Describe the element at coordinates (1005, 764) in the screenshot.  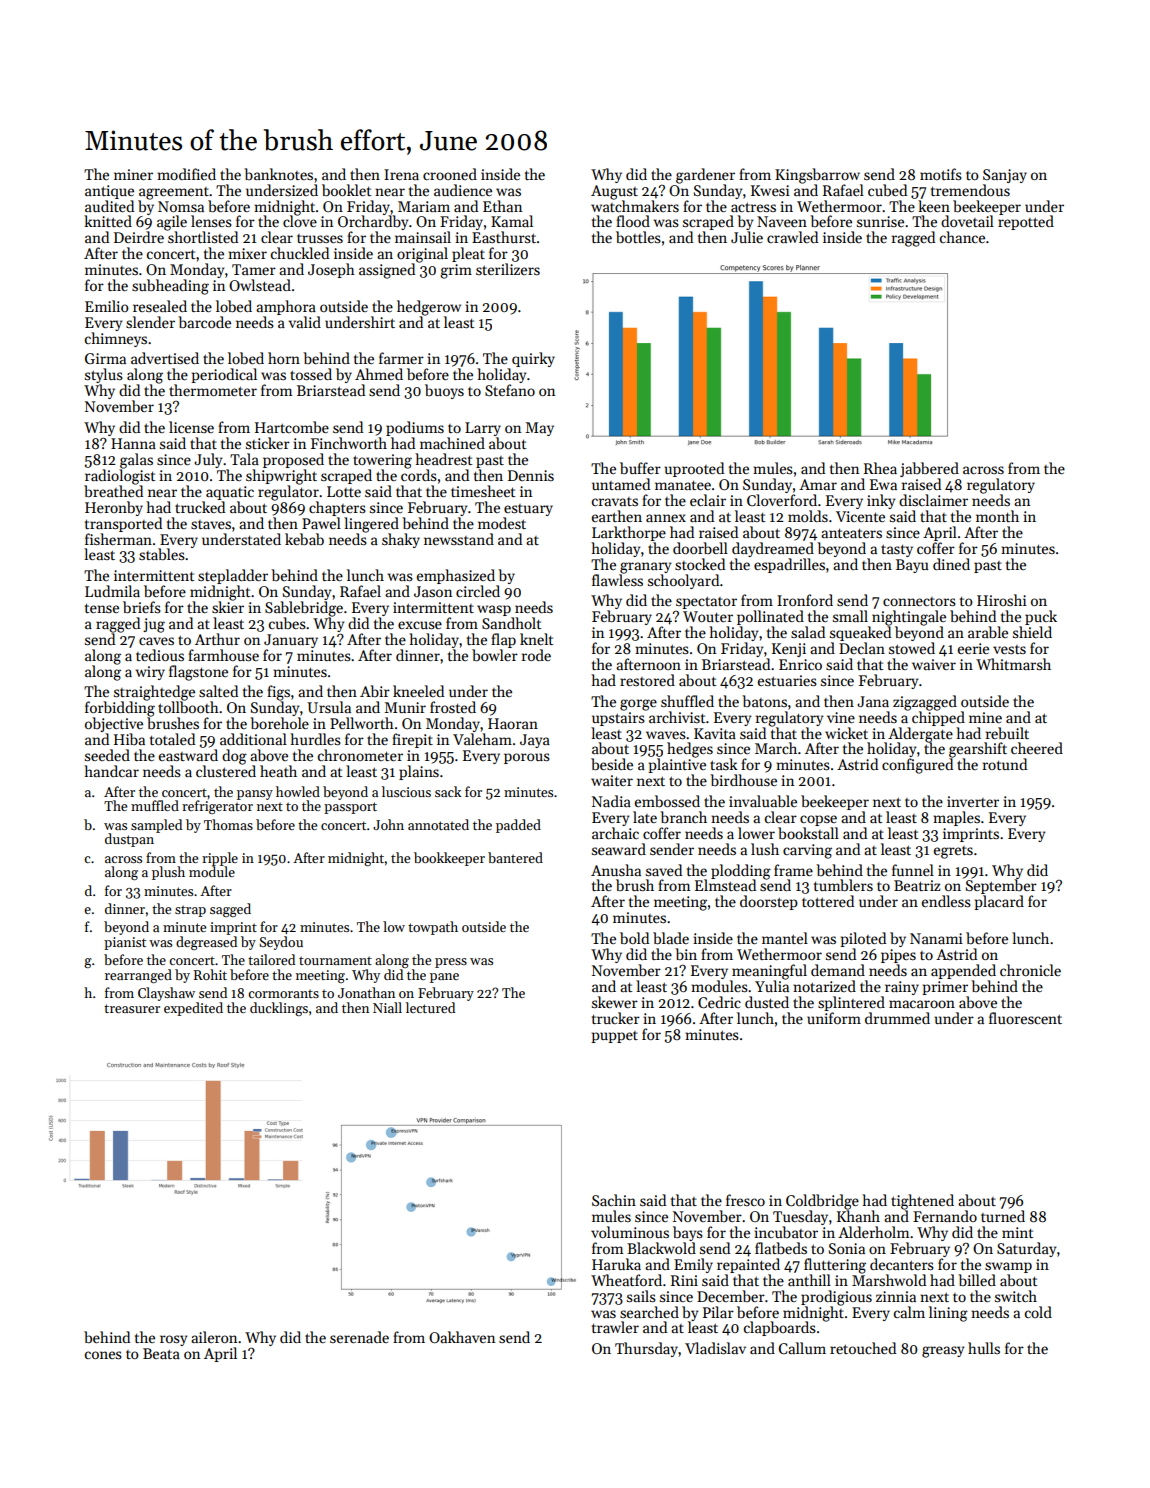
I see `rotund` at that location.
